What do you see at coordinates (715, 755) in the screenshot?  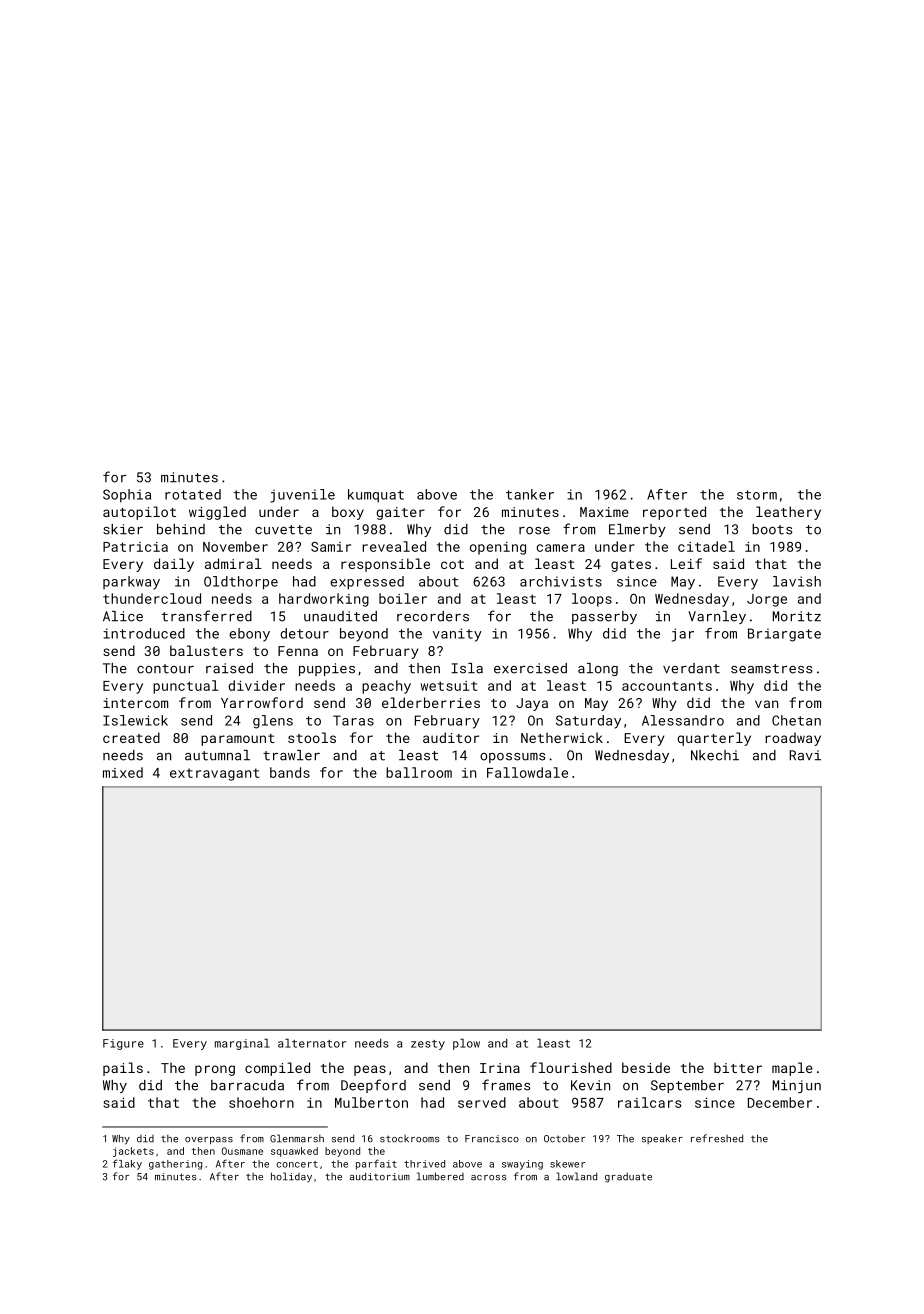 I see `Nkechi` at bounding box center [715, 755].
